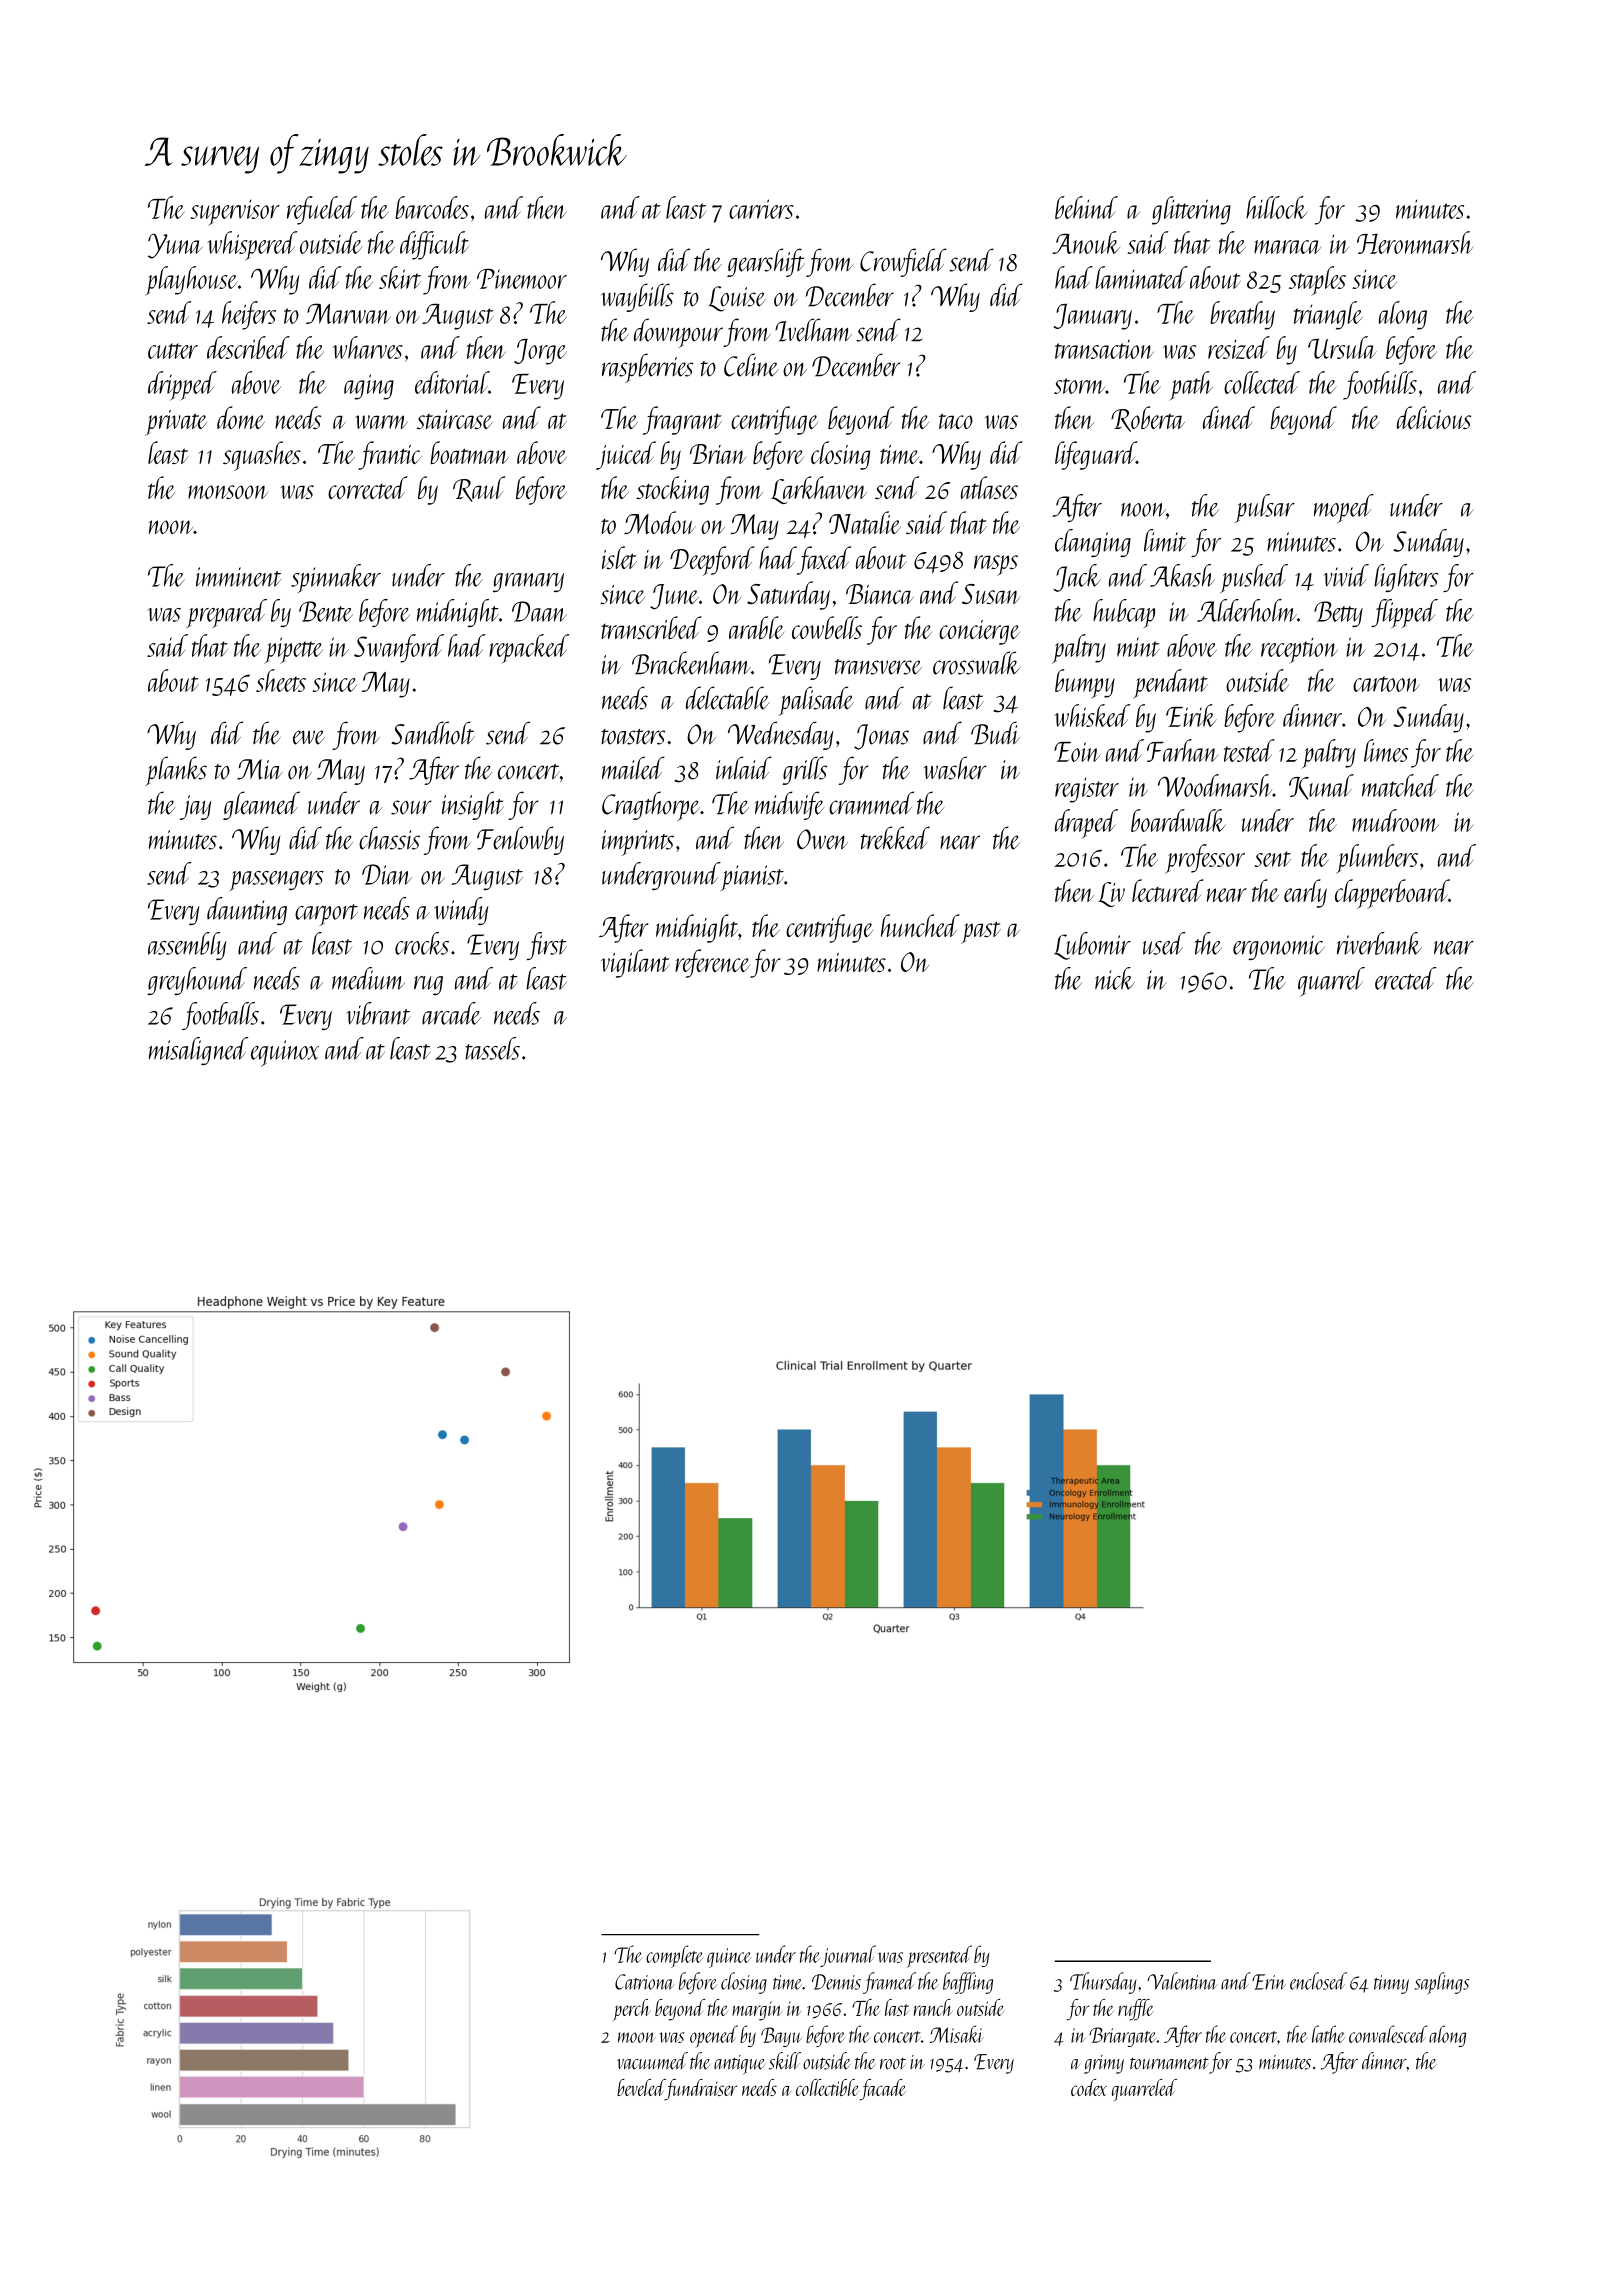 This screenshot has width=1620, height=2292. What do you see at coordinates (1104, 349) in the screenshot?
I see `transaction` at bounding box center [1104, 349].
